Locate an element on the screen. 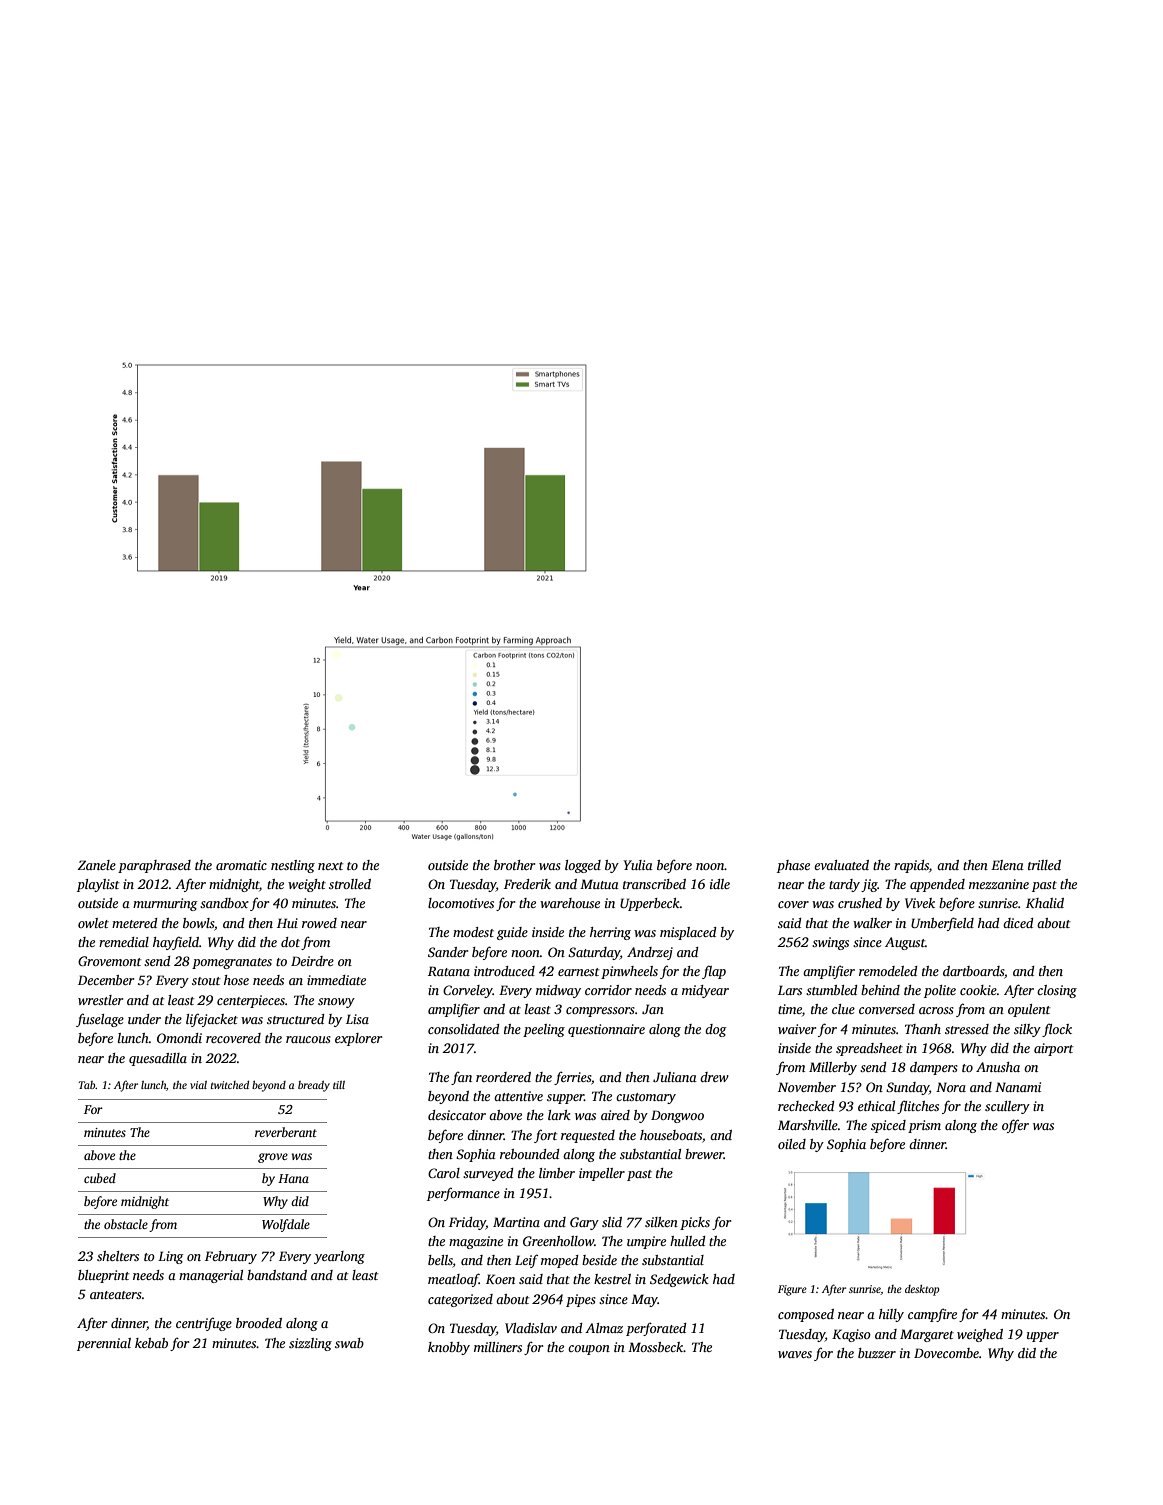 This screenshot has height=1505, width=1163. remodeled is located at coordinates (888, 971).
